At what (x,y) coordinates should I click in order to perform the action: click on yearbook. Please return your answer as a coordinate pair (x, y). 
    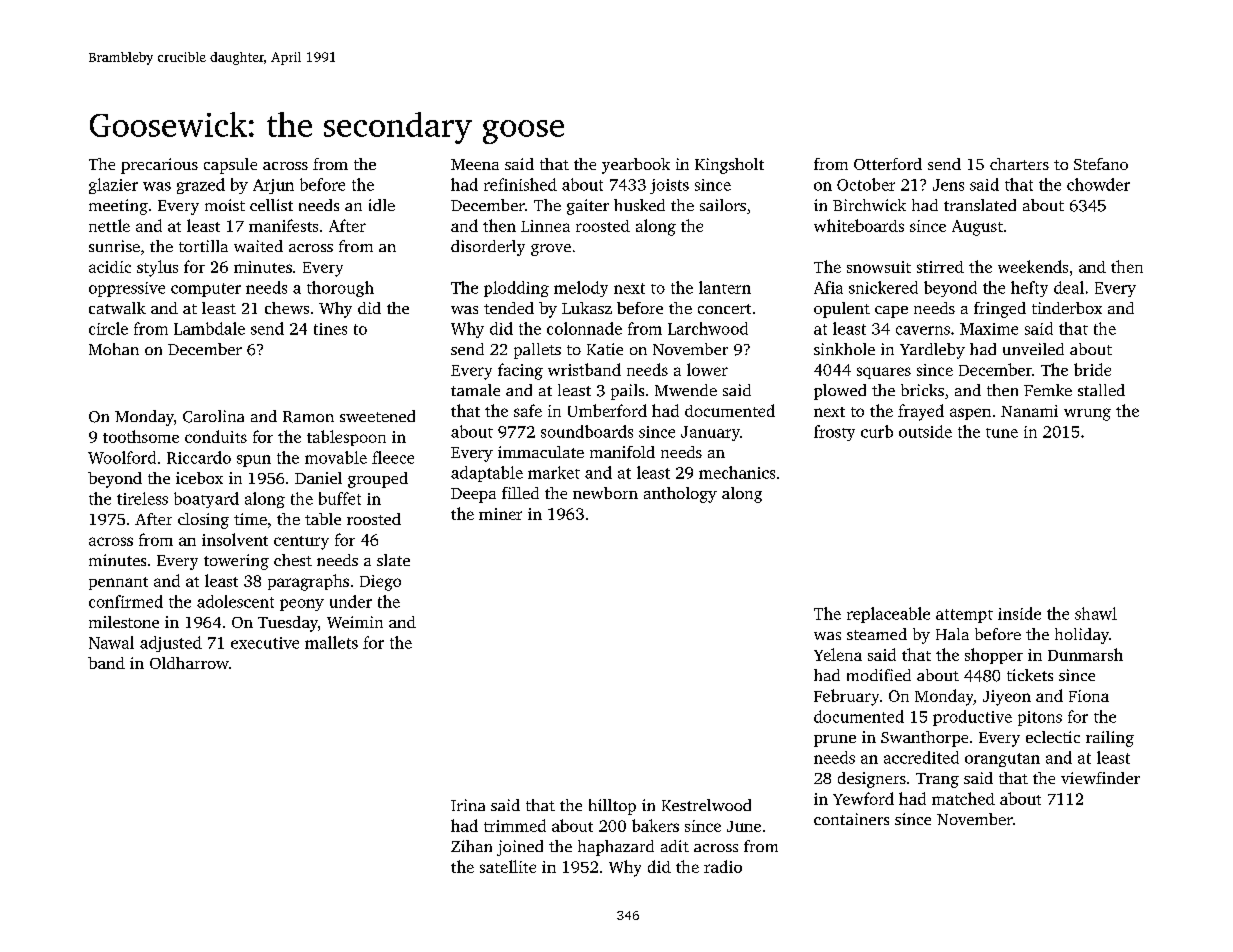
    Looking at the image, I should click on (636, 166).
